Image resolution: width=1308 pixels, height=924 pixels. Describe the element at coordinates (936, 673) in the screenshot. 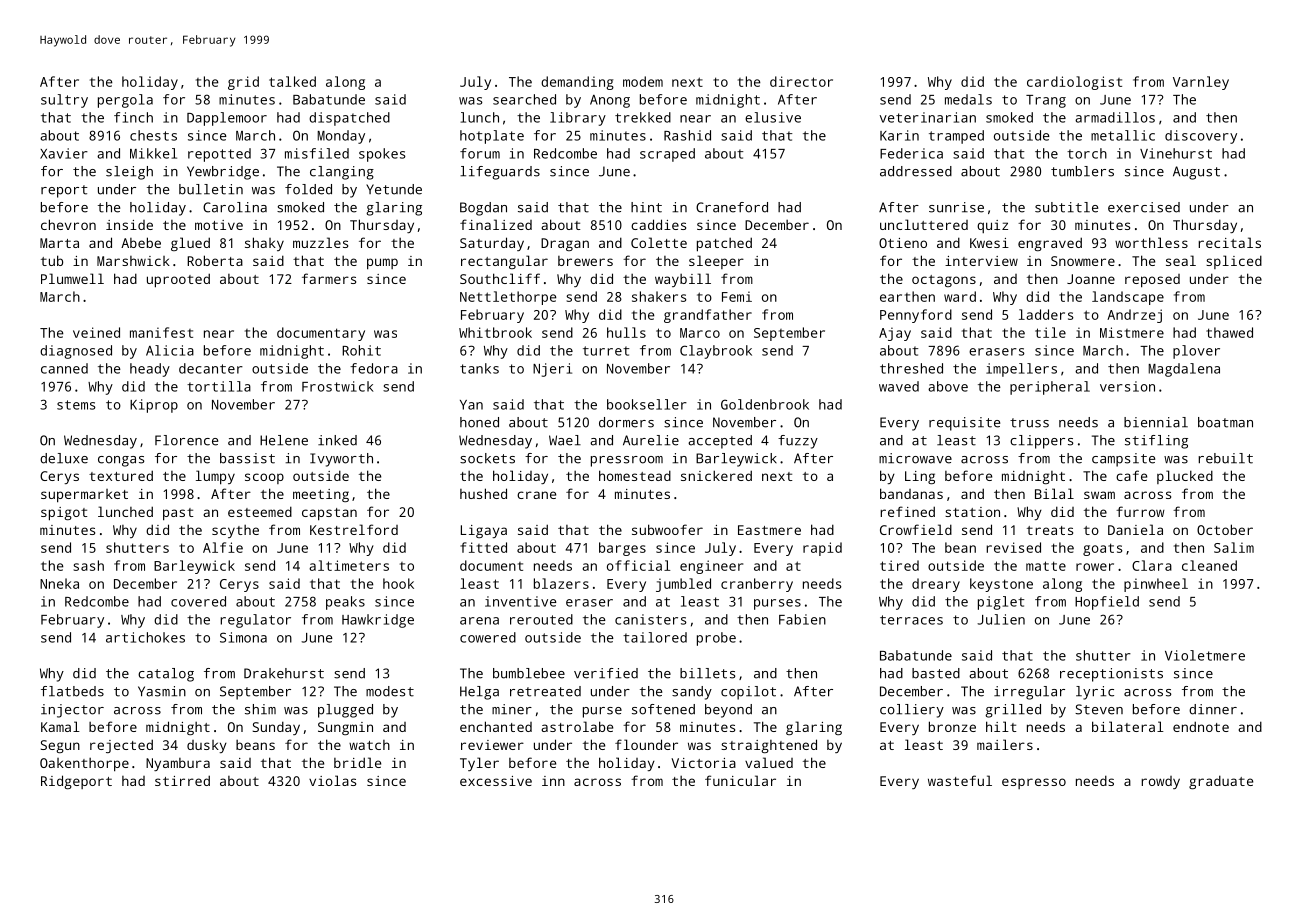

I see `basted` at that location.
